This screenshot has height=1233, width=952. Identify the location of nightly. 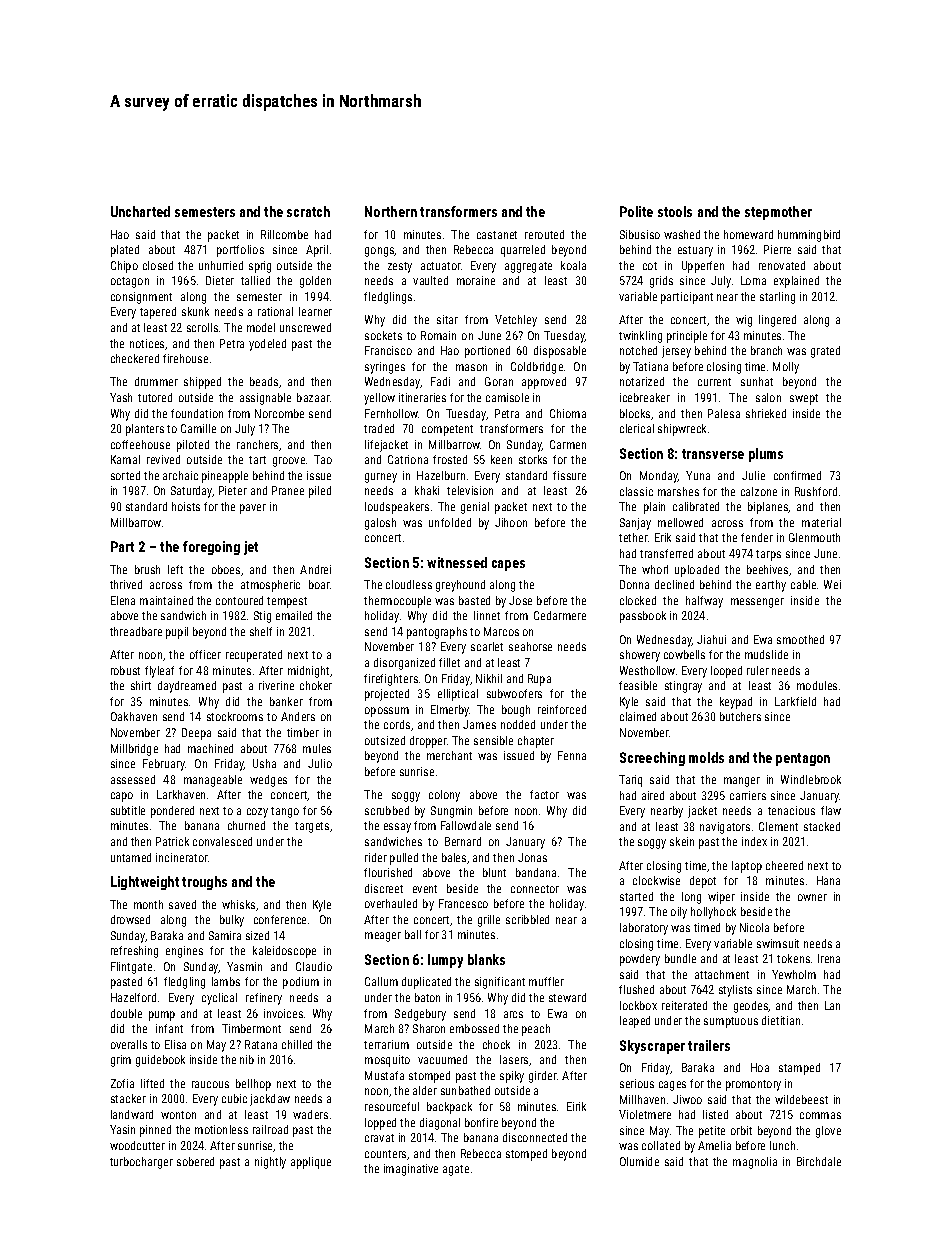
(270, 1163).
